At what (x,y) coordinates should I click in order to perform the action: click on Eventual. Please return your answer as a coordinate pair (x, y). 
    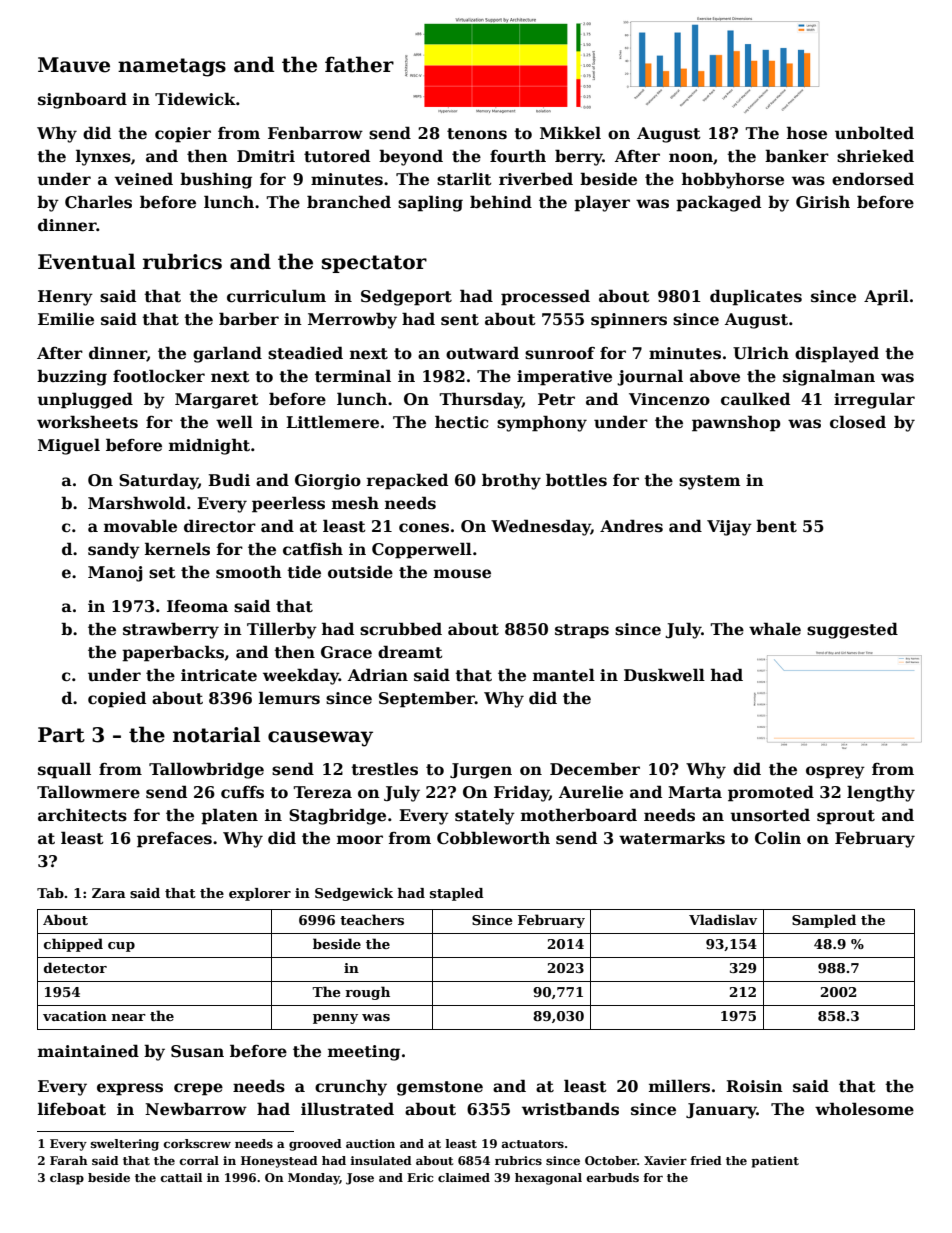
    Looking at the image, I should click on (86, 261).
